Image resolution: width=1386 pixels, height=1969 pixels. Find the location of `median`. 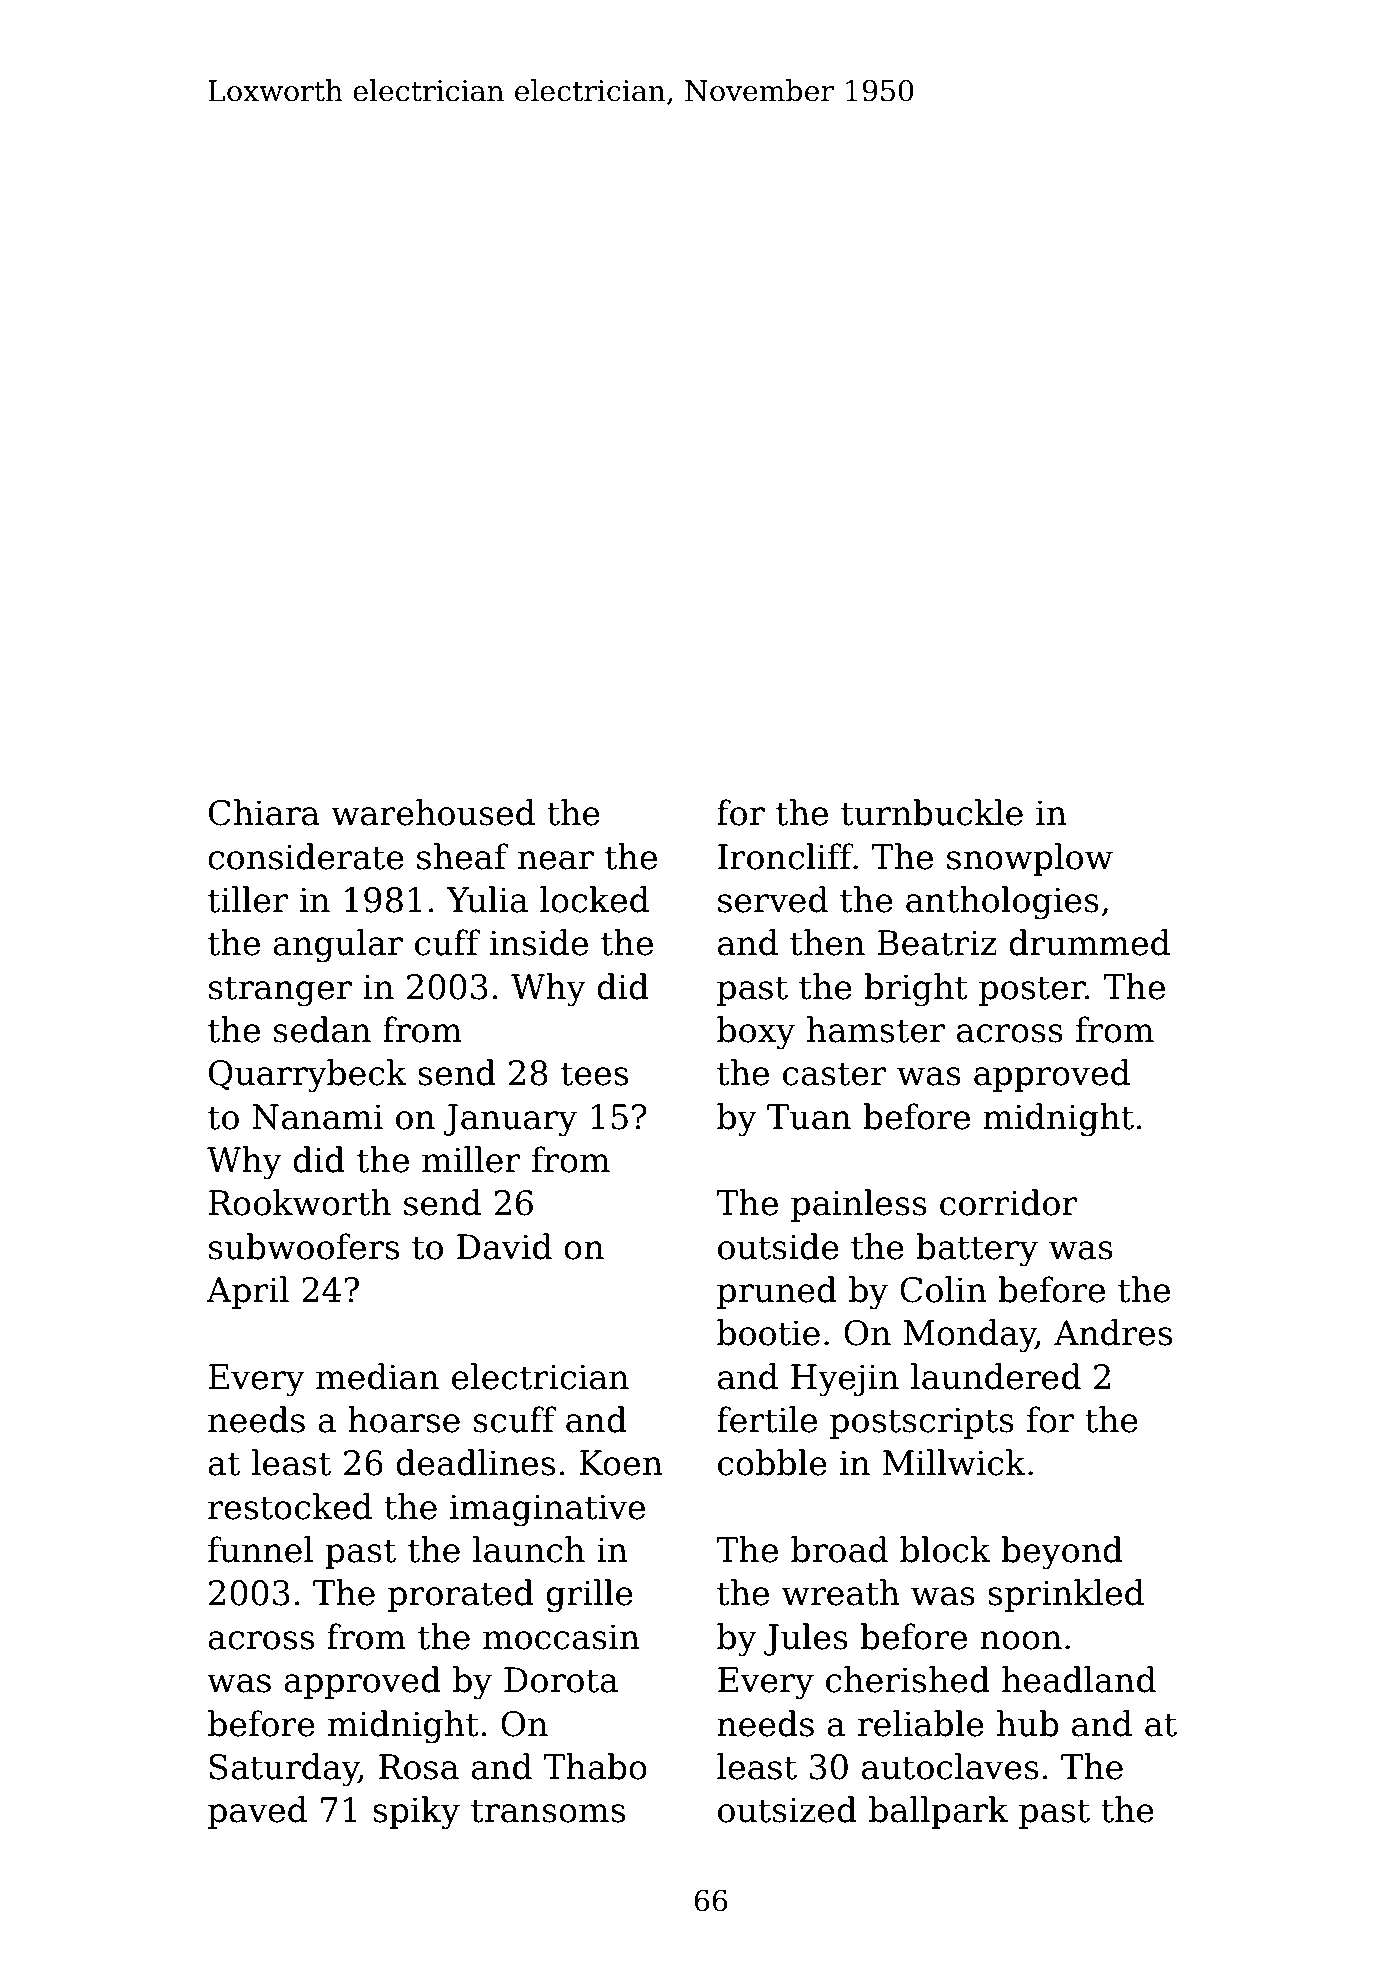

median is located at coordinates (377, 1376).
